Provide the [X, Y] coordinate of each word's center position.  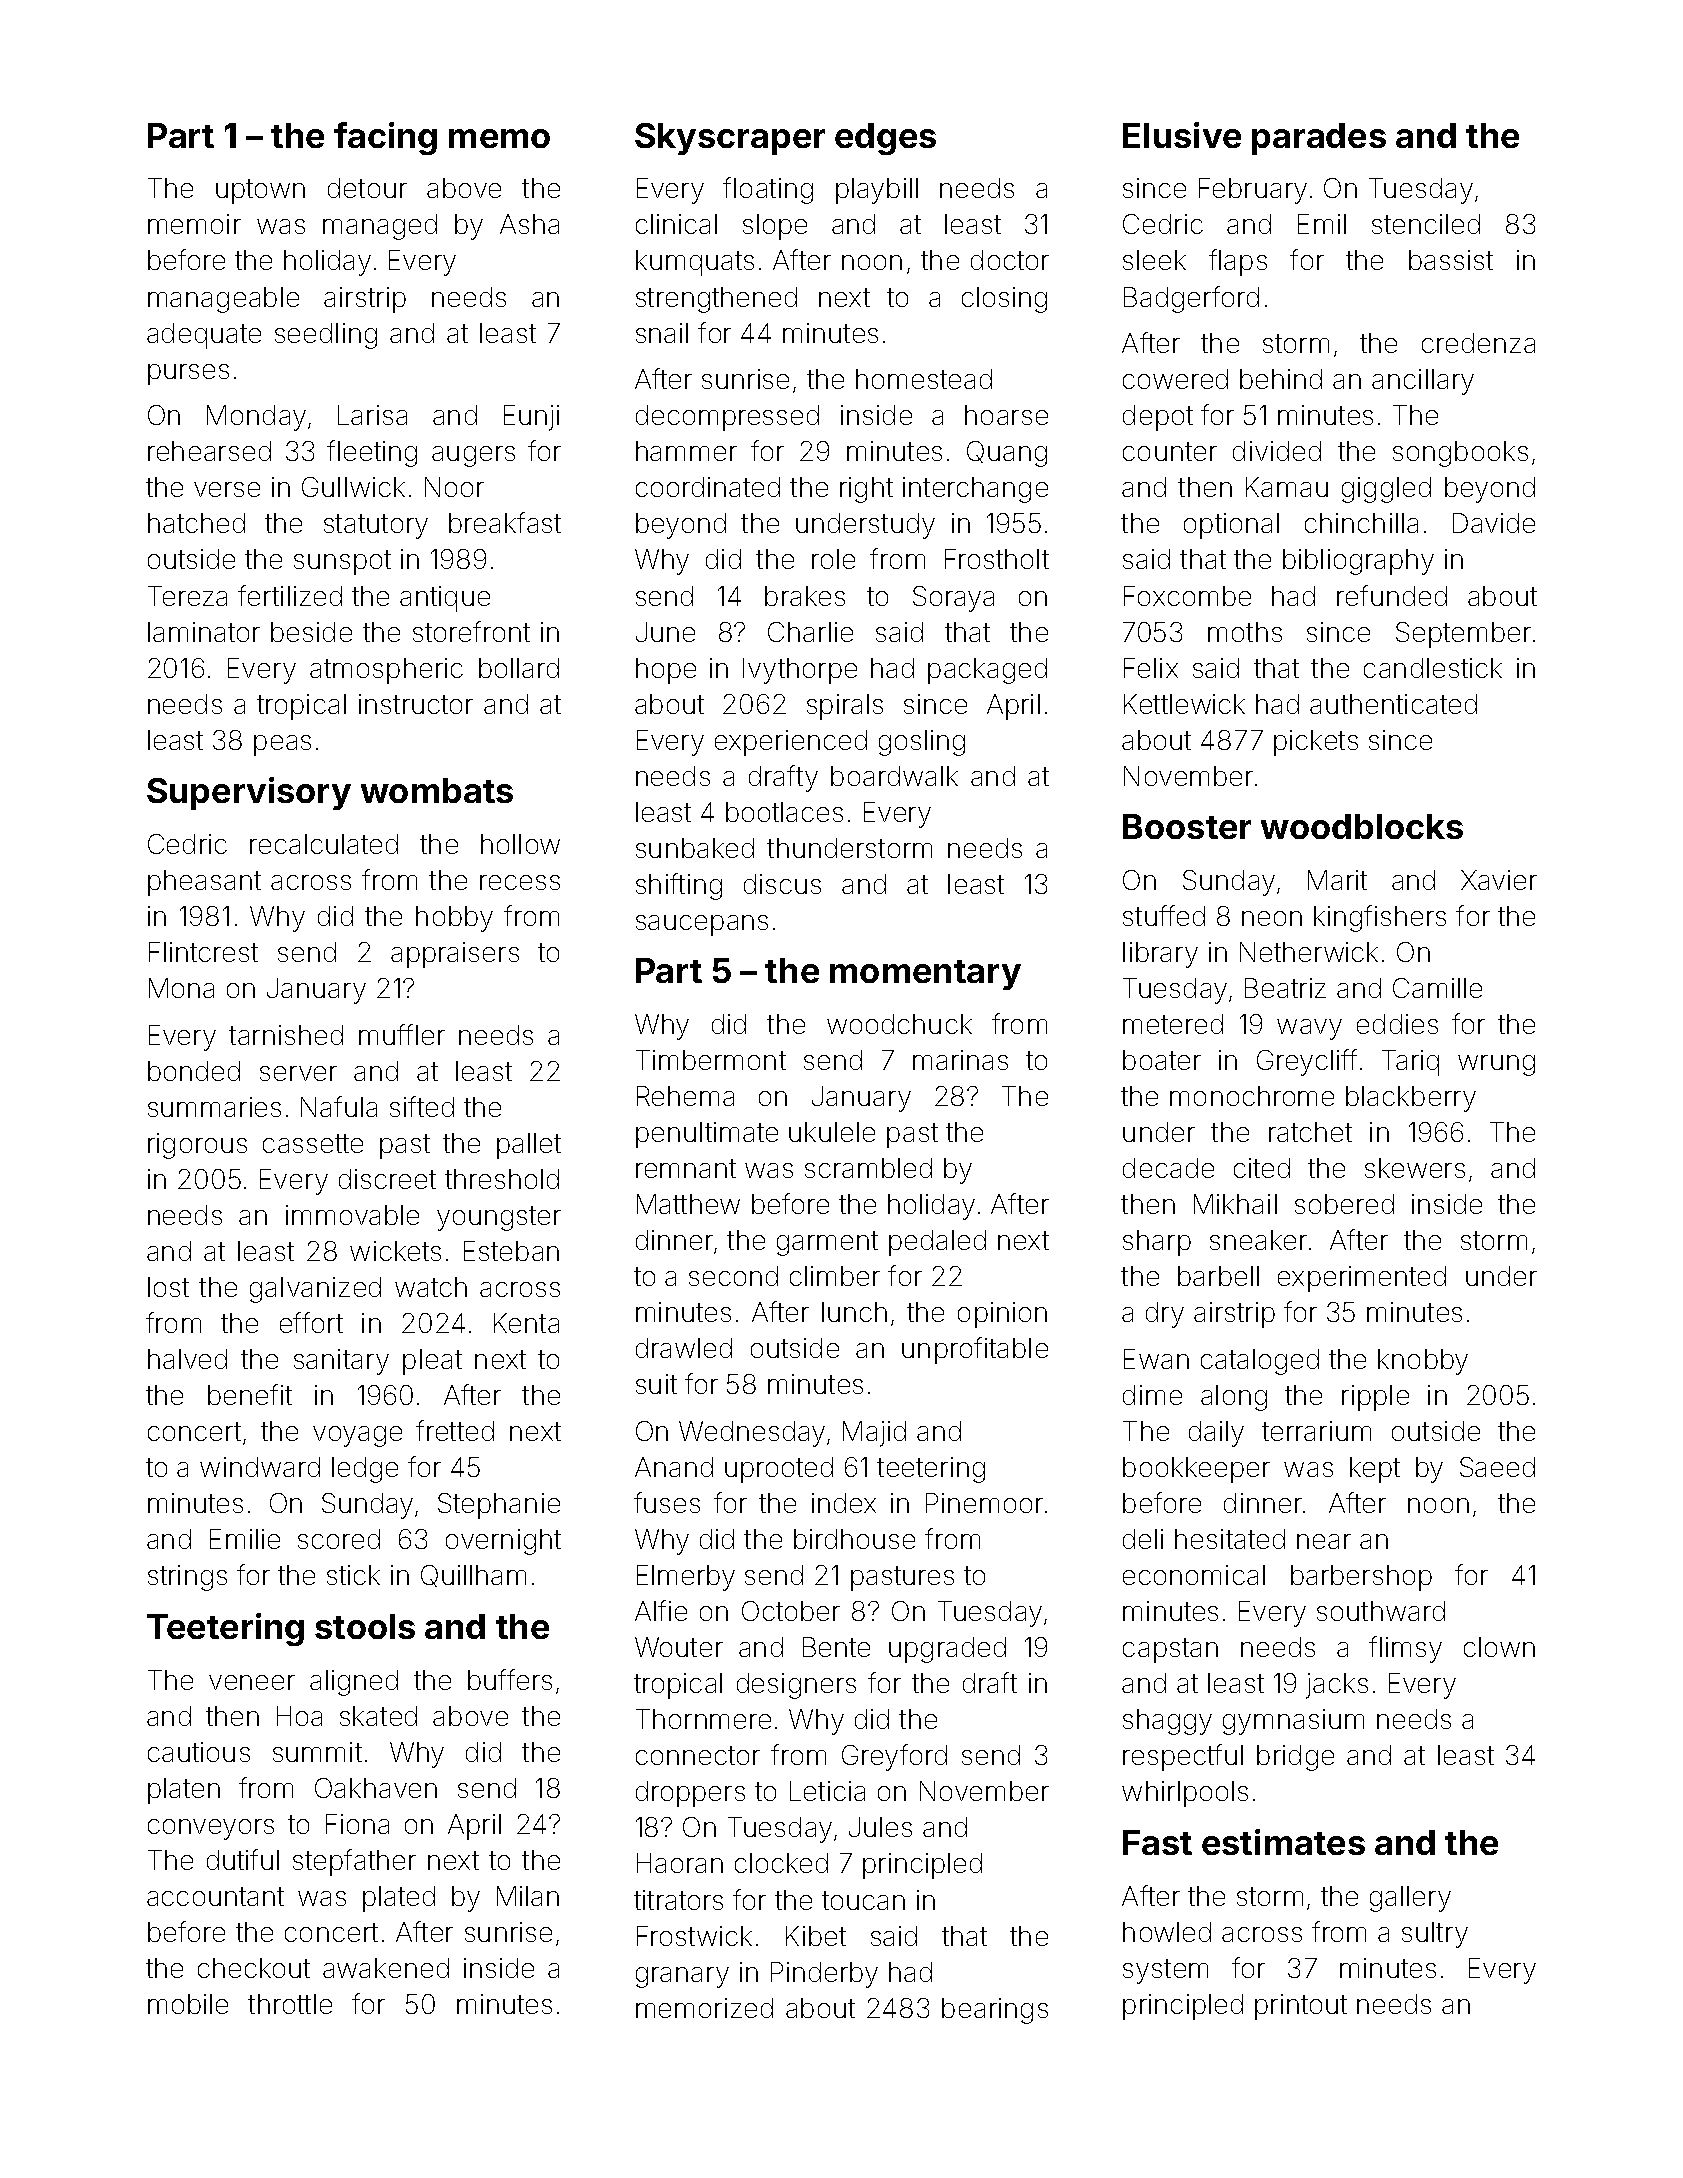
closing [1004, 300]
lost [168, 1287]
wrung [1496, 1065]
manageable [223, 300]
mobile [188, 2004]
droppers [690, 1794]
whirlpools [1185, 1794]
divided [1277, 451]
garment [827, 1243]
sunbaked [695, 848]
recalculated [324, 844]
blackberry [1411, 1099]
